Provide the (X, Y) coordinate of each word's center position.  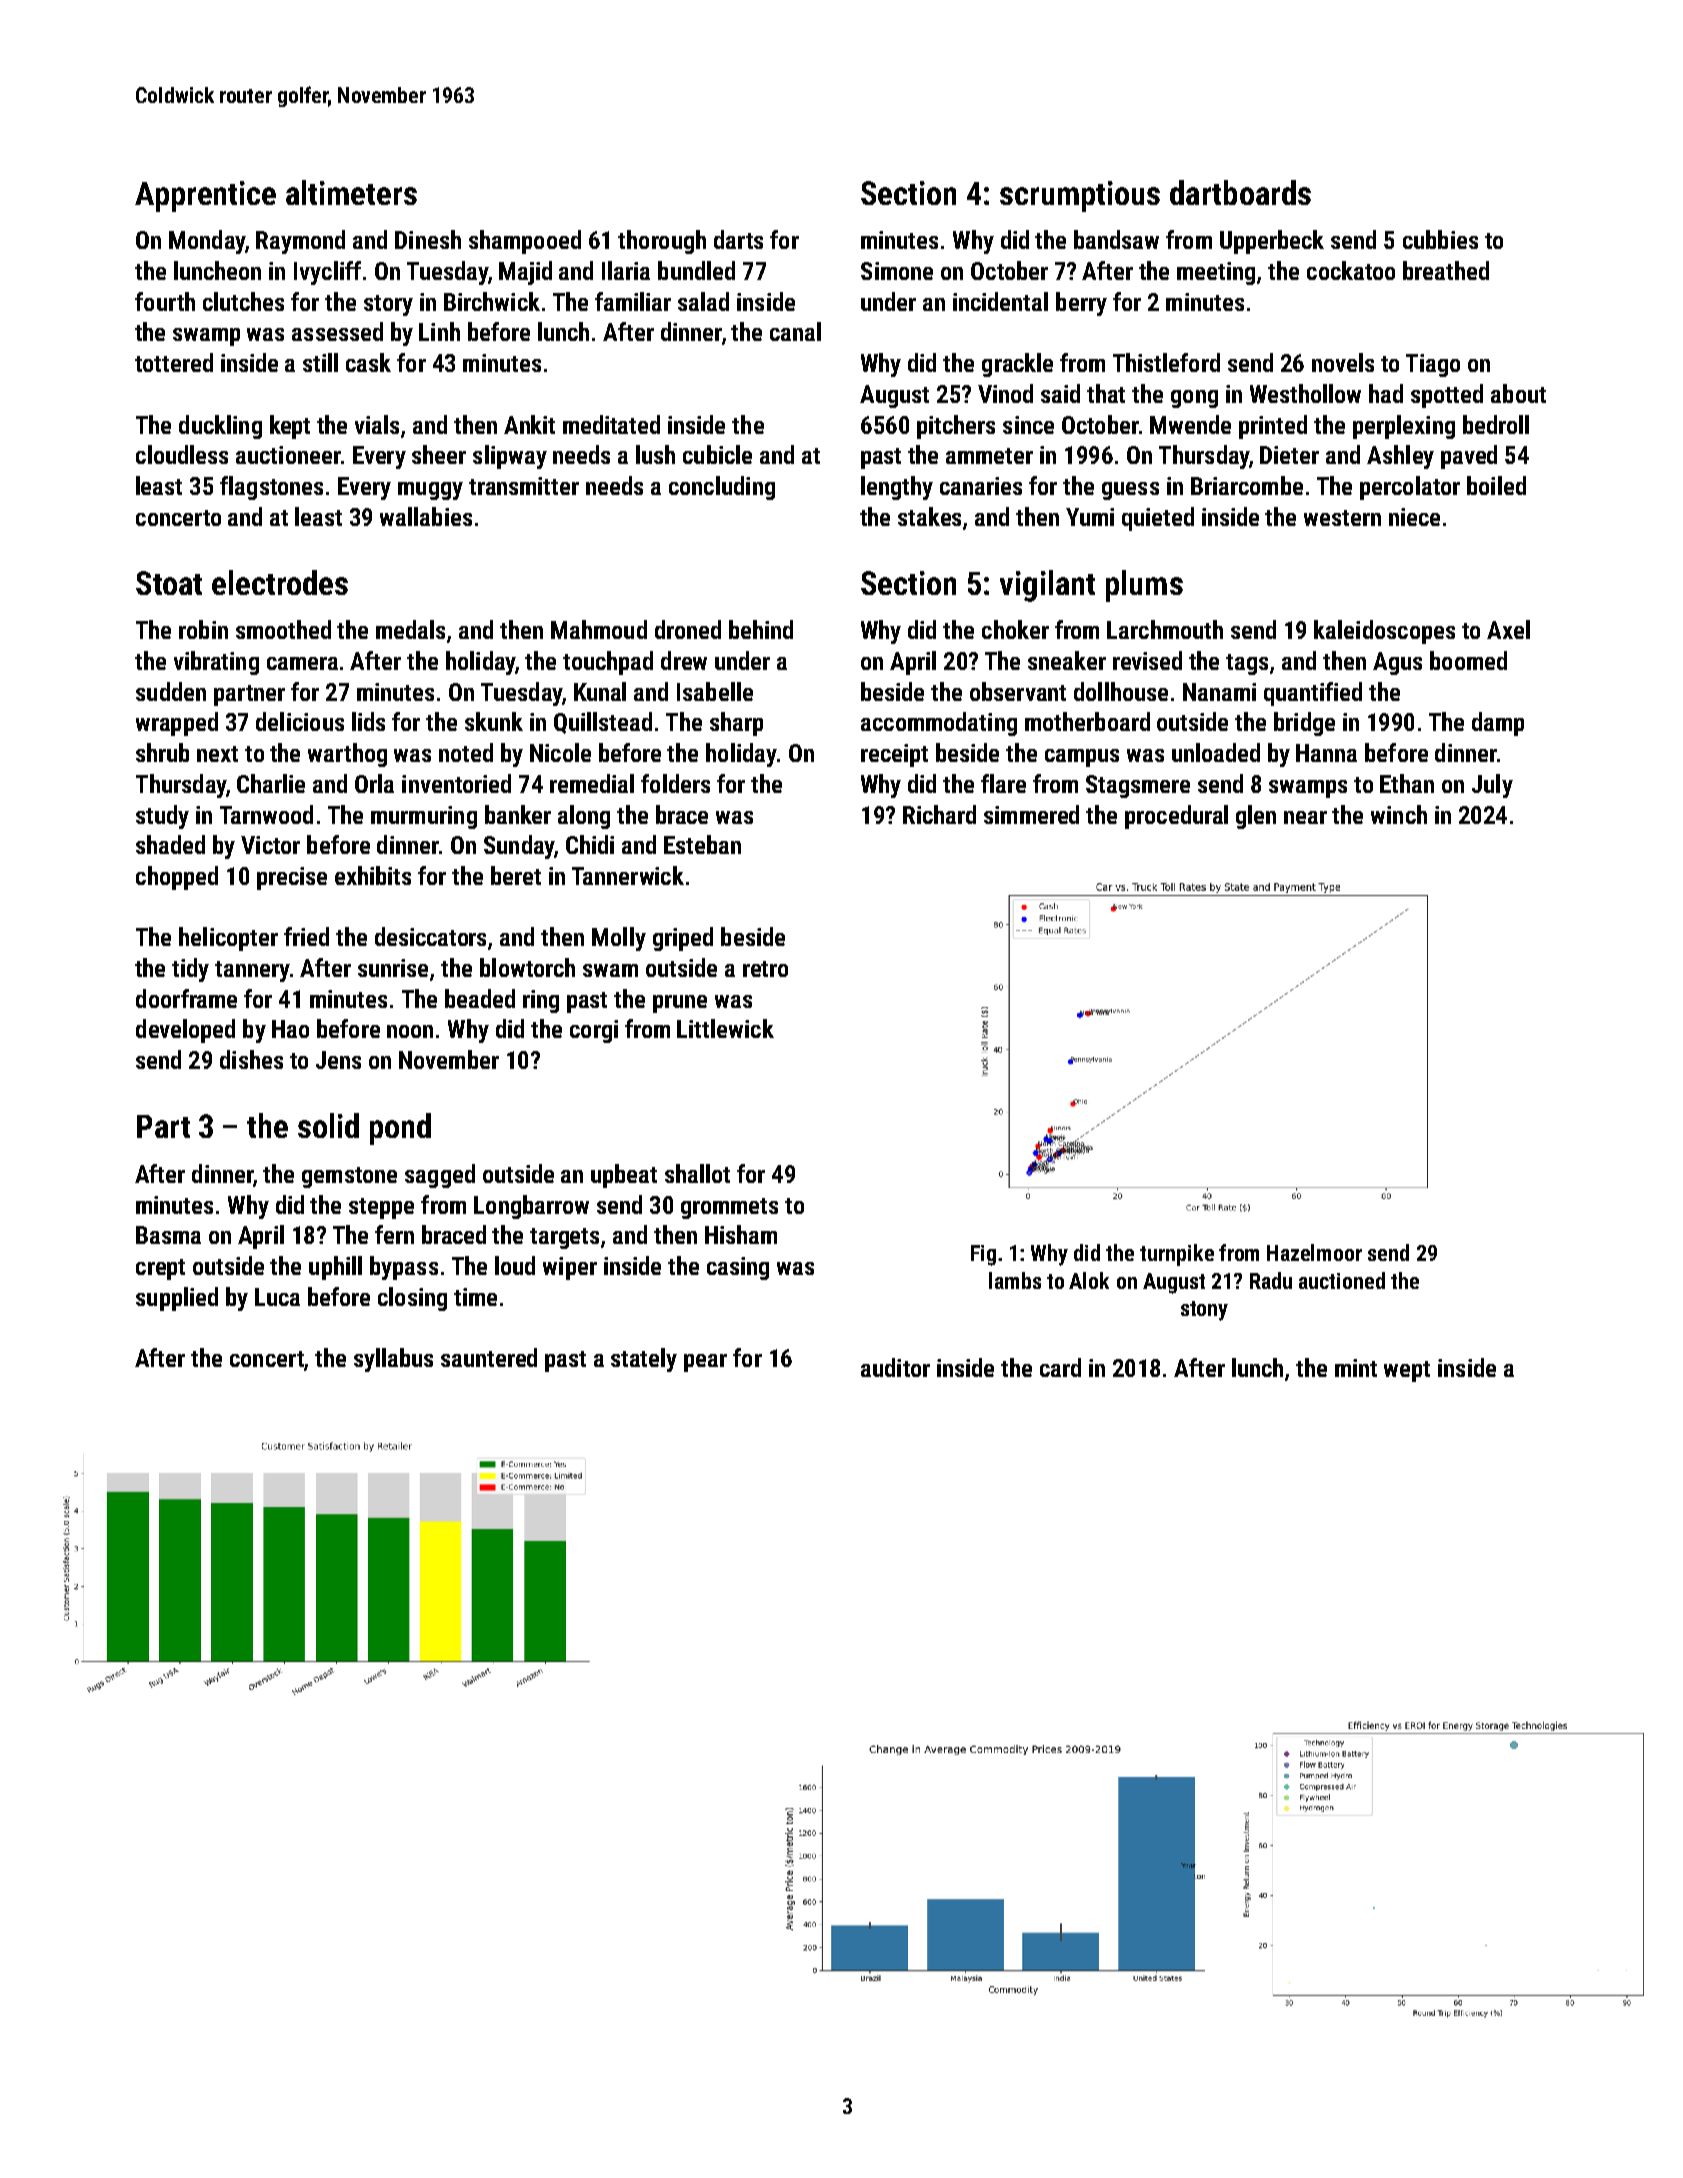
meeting (1216, 273)
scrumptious (1080, 196)
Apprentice (205, 196)
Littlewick (725, 1028)
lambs (1015, 1280)
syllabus (393, 1360)
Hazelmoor (1314, 1252)
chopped (177, 878)
